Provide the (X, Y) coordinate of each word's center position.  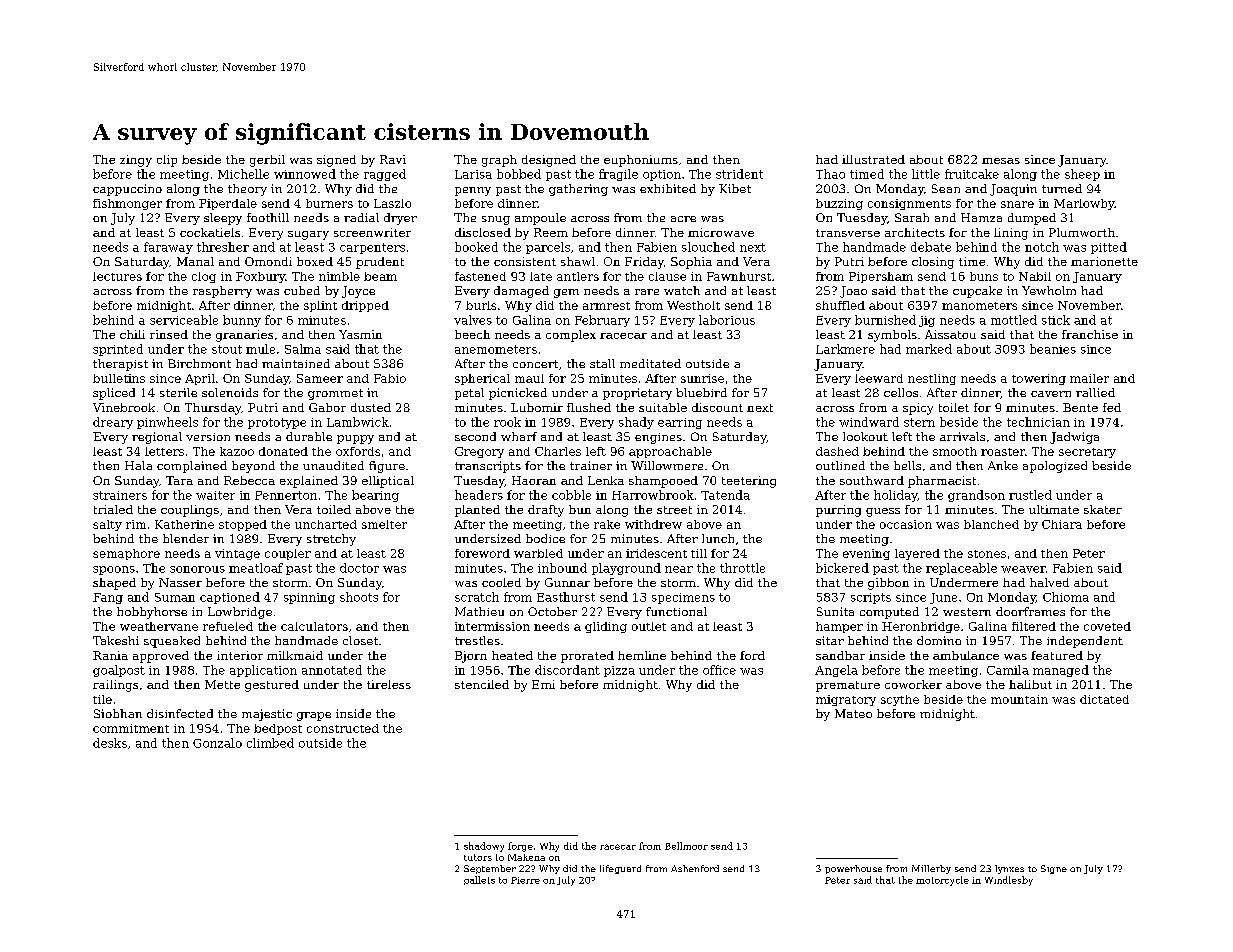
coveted (1107, 626)
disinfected (180, 713)
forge (520, 847)
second (475, 436)
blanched (991, 524)
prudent (380, 263)
